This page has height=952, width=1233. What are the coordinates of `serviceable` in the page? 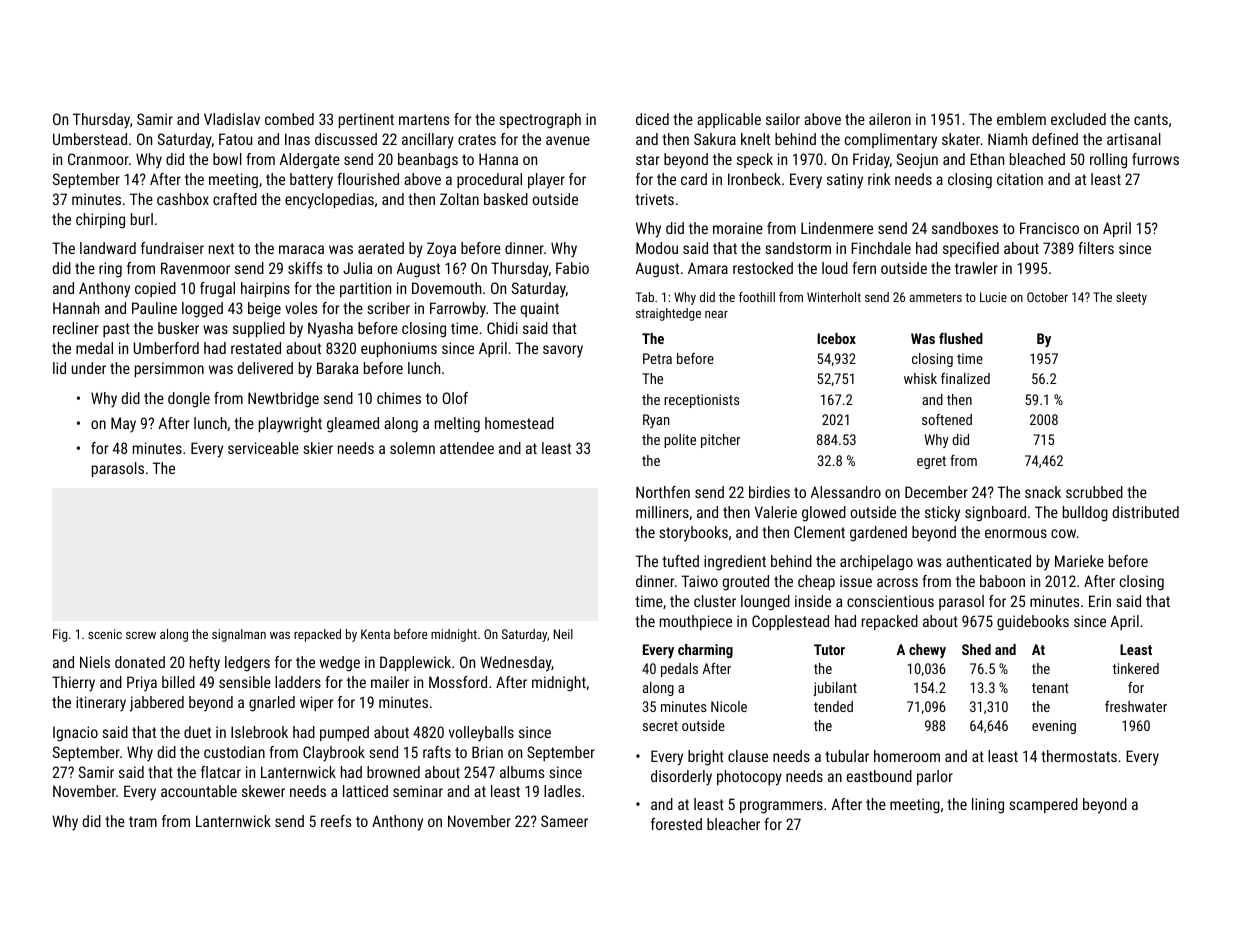 It's located at (263, 448).
